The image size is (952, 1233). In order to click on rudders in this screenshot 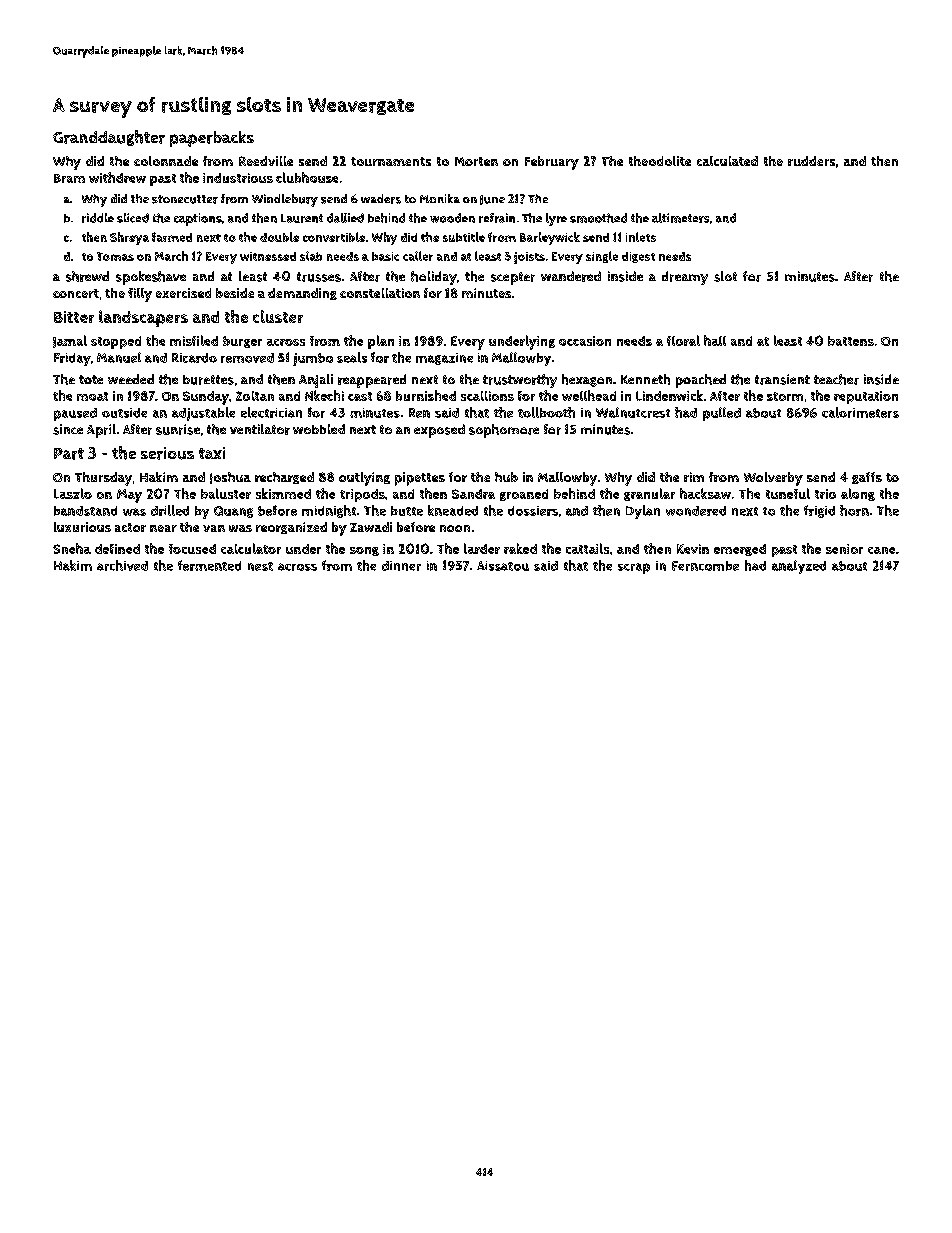, I will do `click(811, 161)`.
